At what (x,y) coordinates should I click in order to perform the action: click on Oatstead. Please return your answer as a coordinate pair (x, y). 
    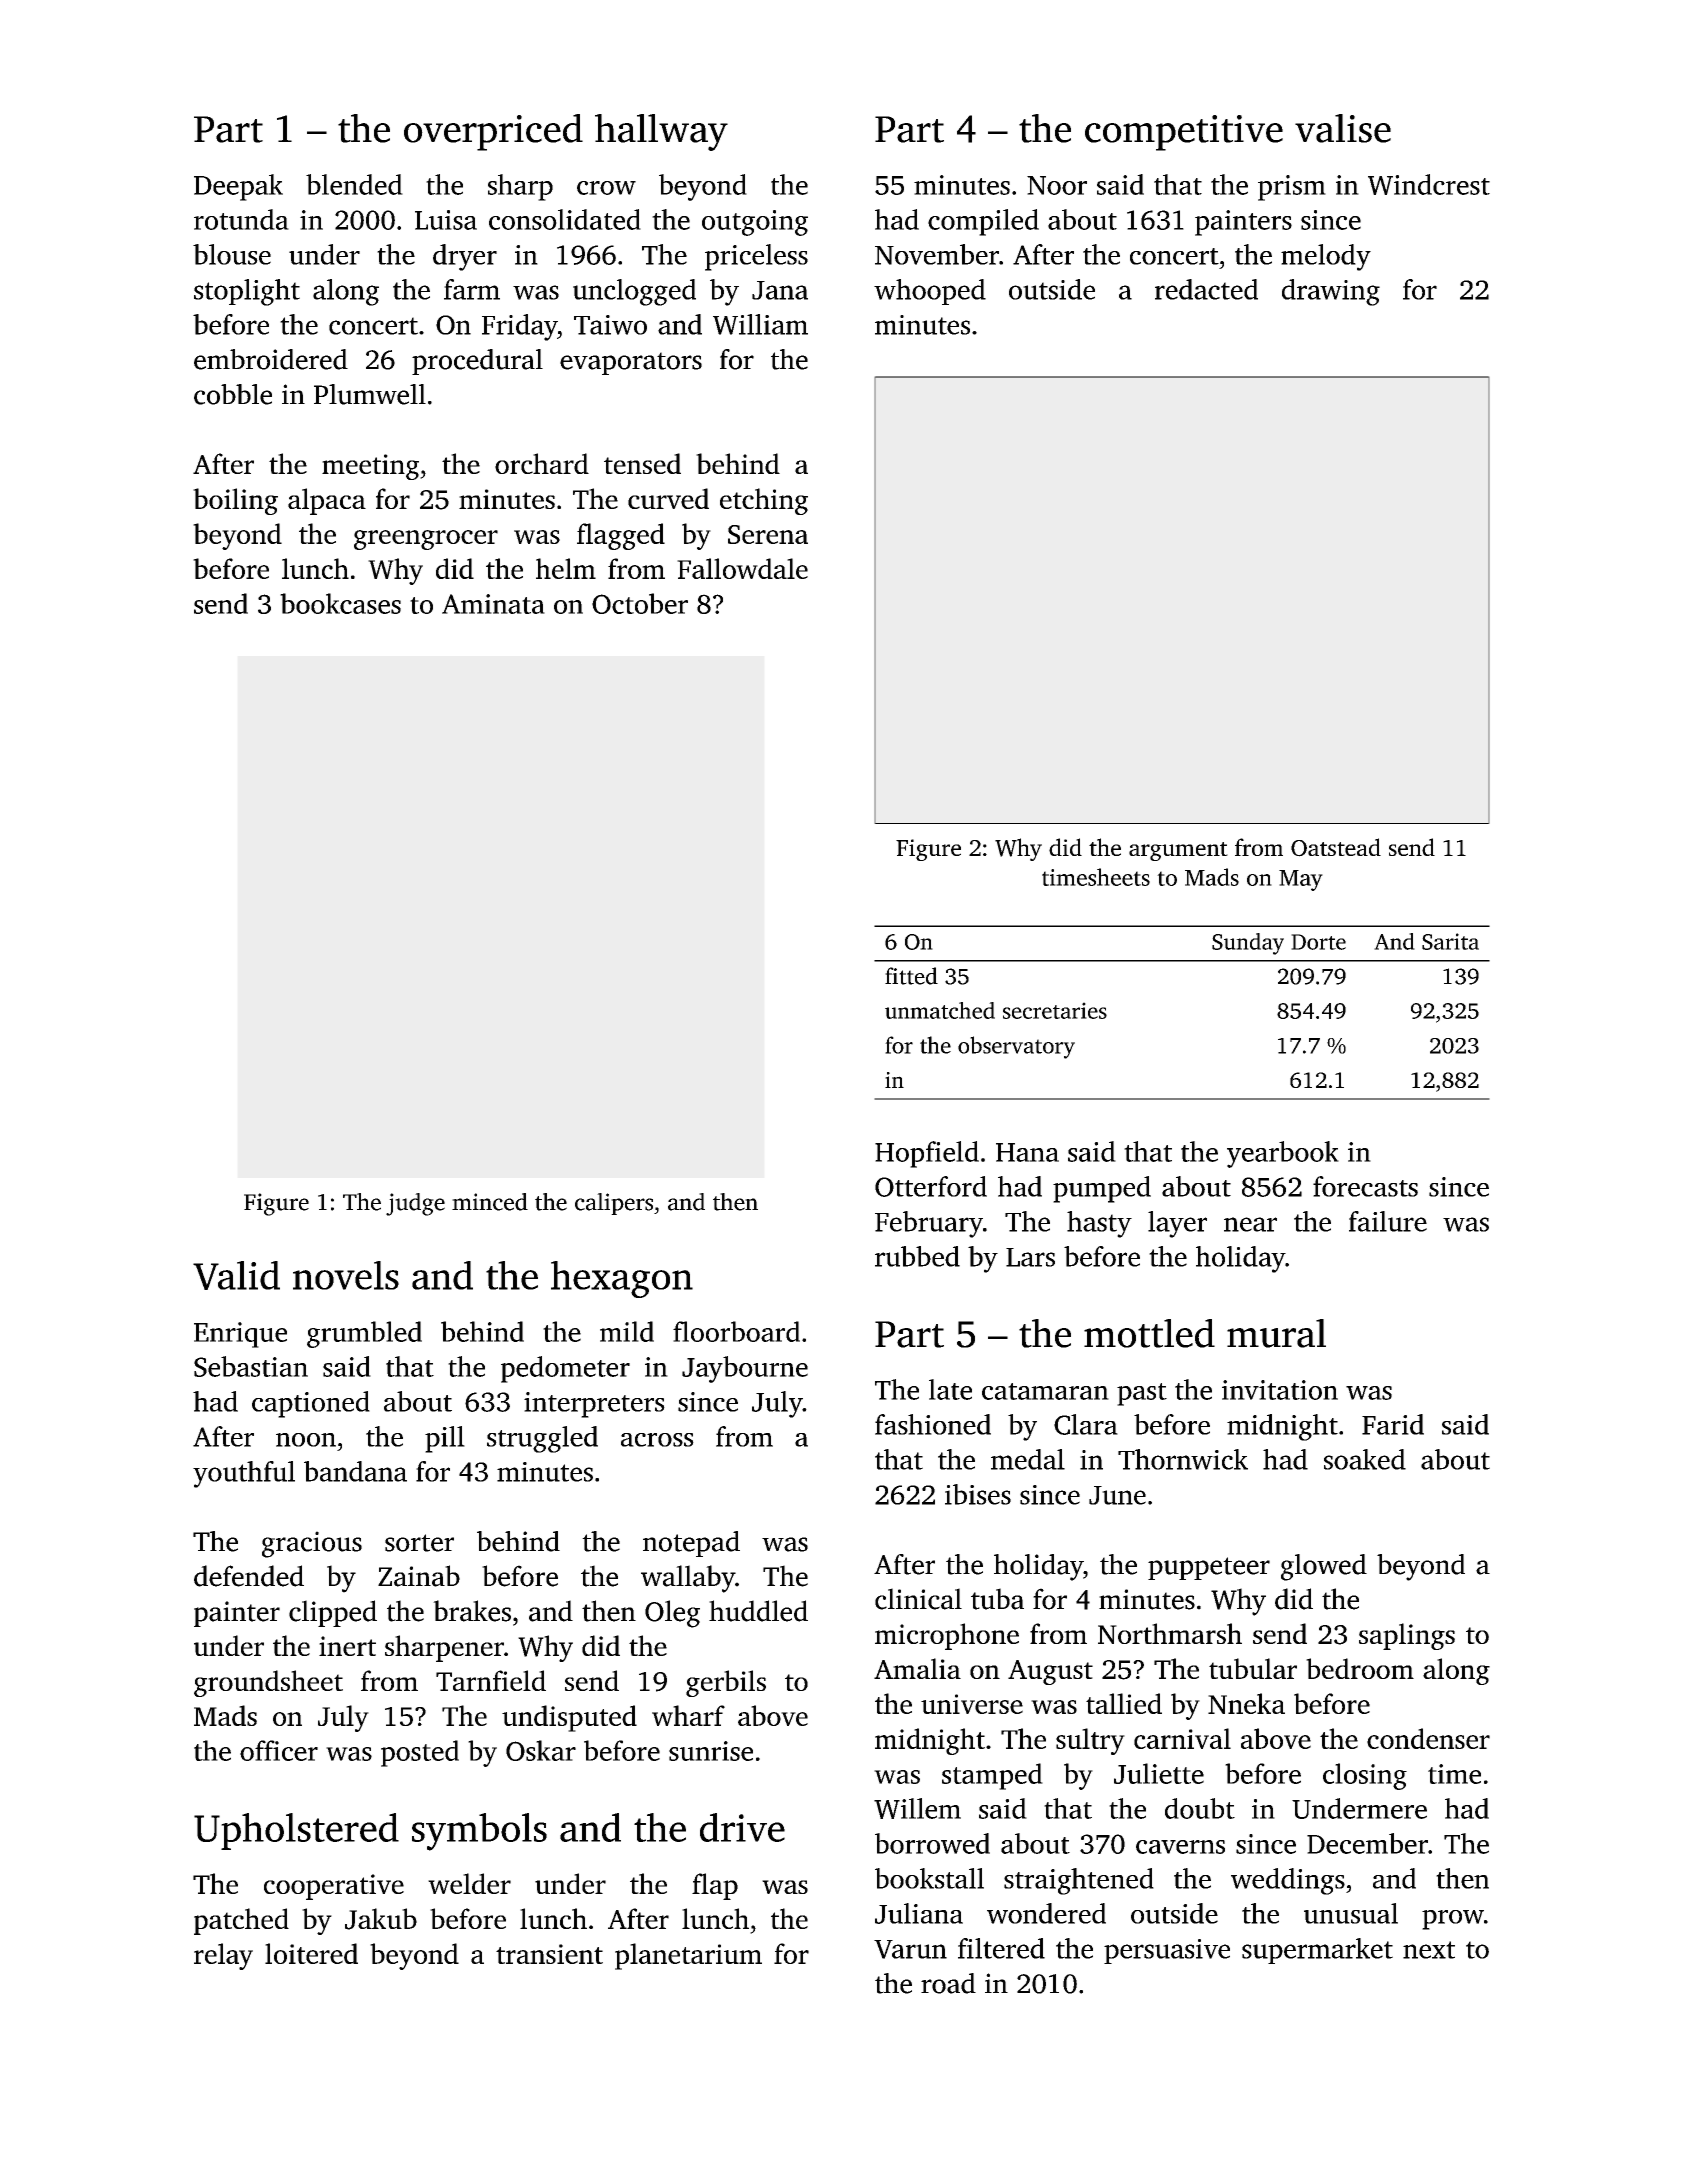
    Looking at the image, I should click on (1336, 847).
